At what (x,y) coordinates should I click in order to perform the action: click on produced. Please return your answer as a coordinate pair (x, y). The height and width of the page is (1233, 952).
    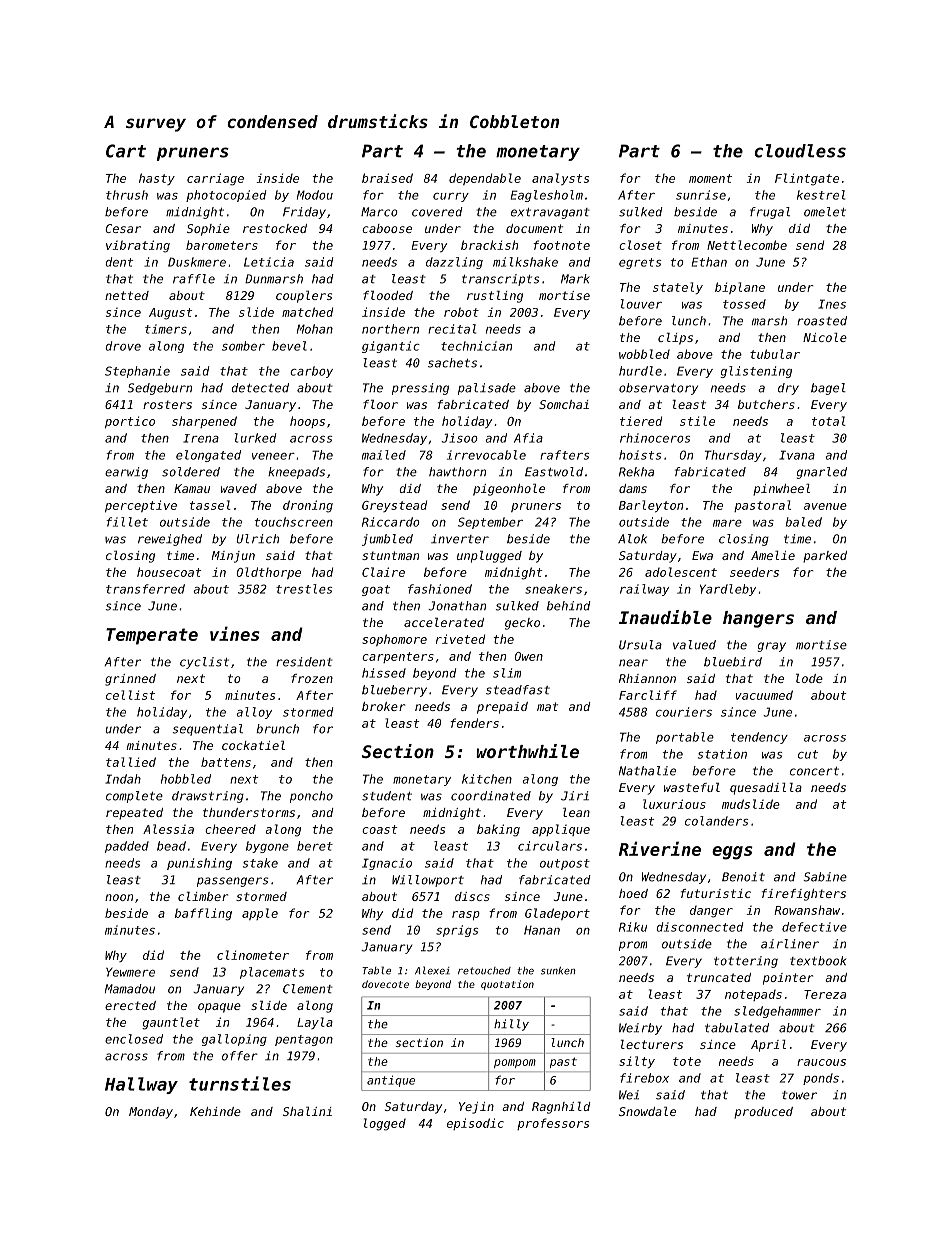
    Looking at the image, I should click on (763, 1113).
